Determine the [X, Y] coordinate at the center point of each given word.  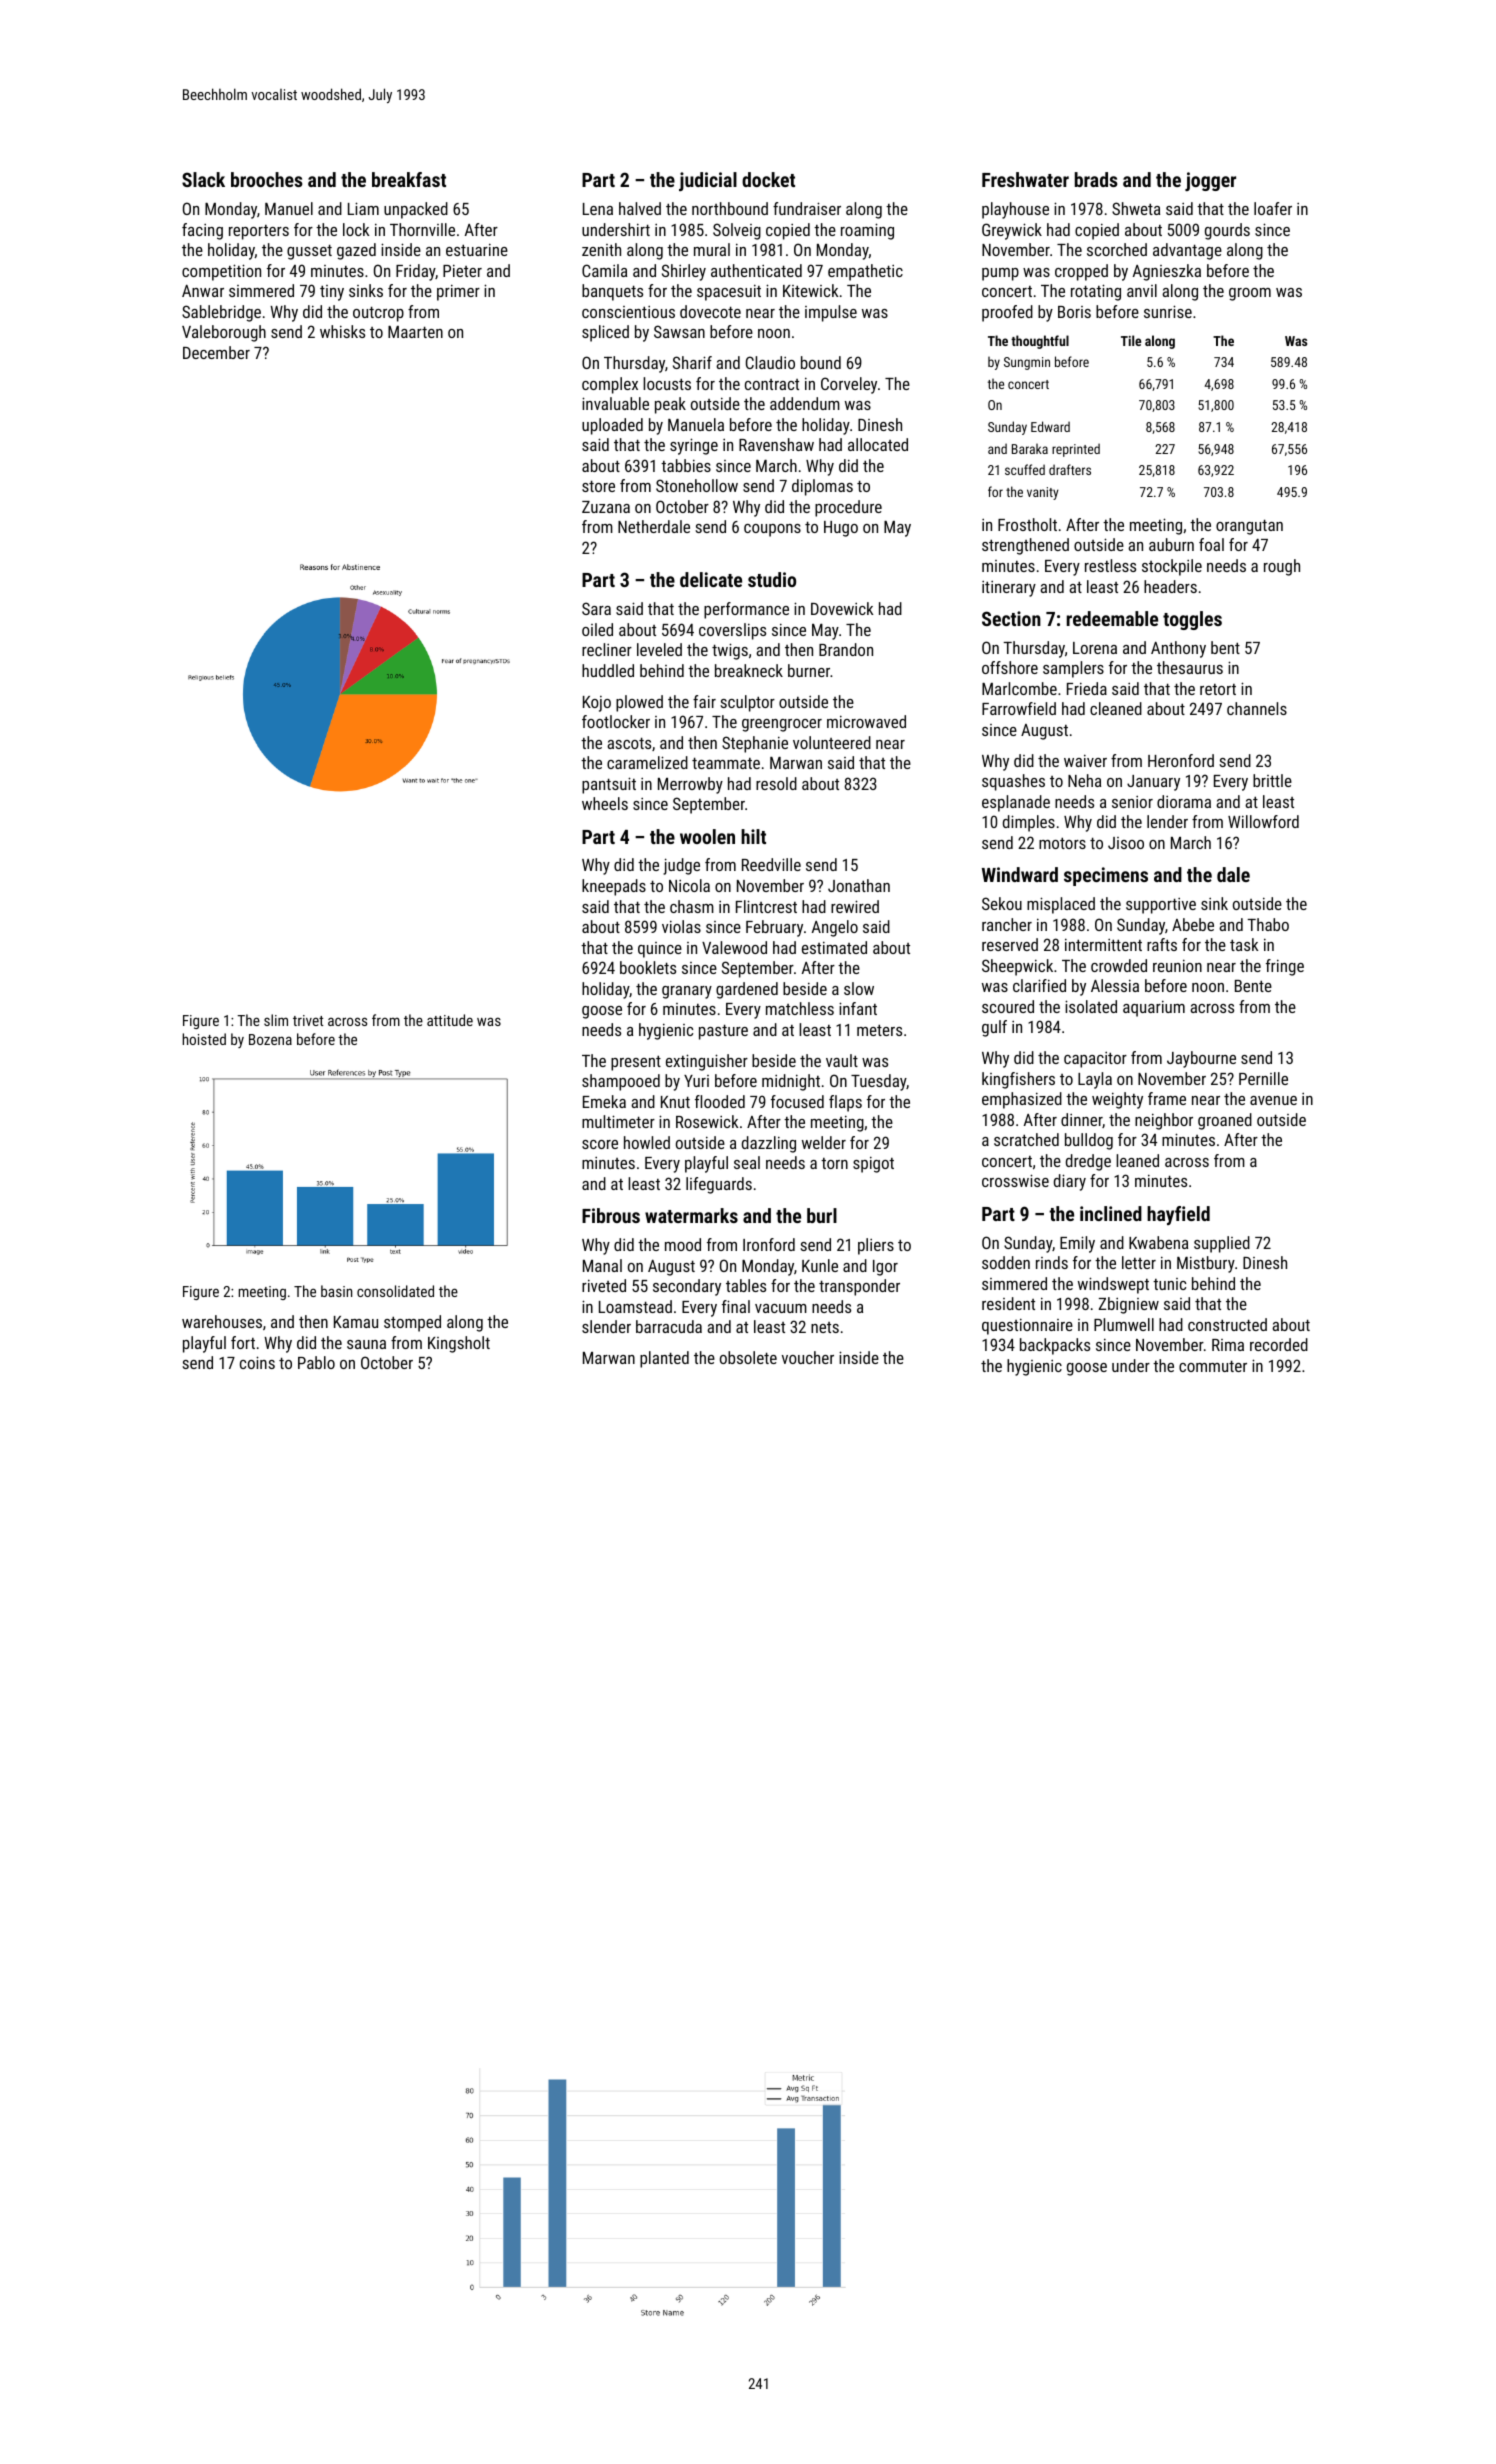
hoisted [204, 1039]
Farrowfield [1019, 708]
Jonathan [859, 885]
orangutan [1249, 527]
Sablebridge [221, 313]
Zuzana [606, 507]
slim [276, 1020]
